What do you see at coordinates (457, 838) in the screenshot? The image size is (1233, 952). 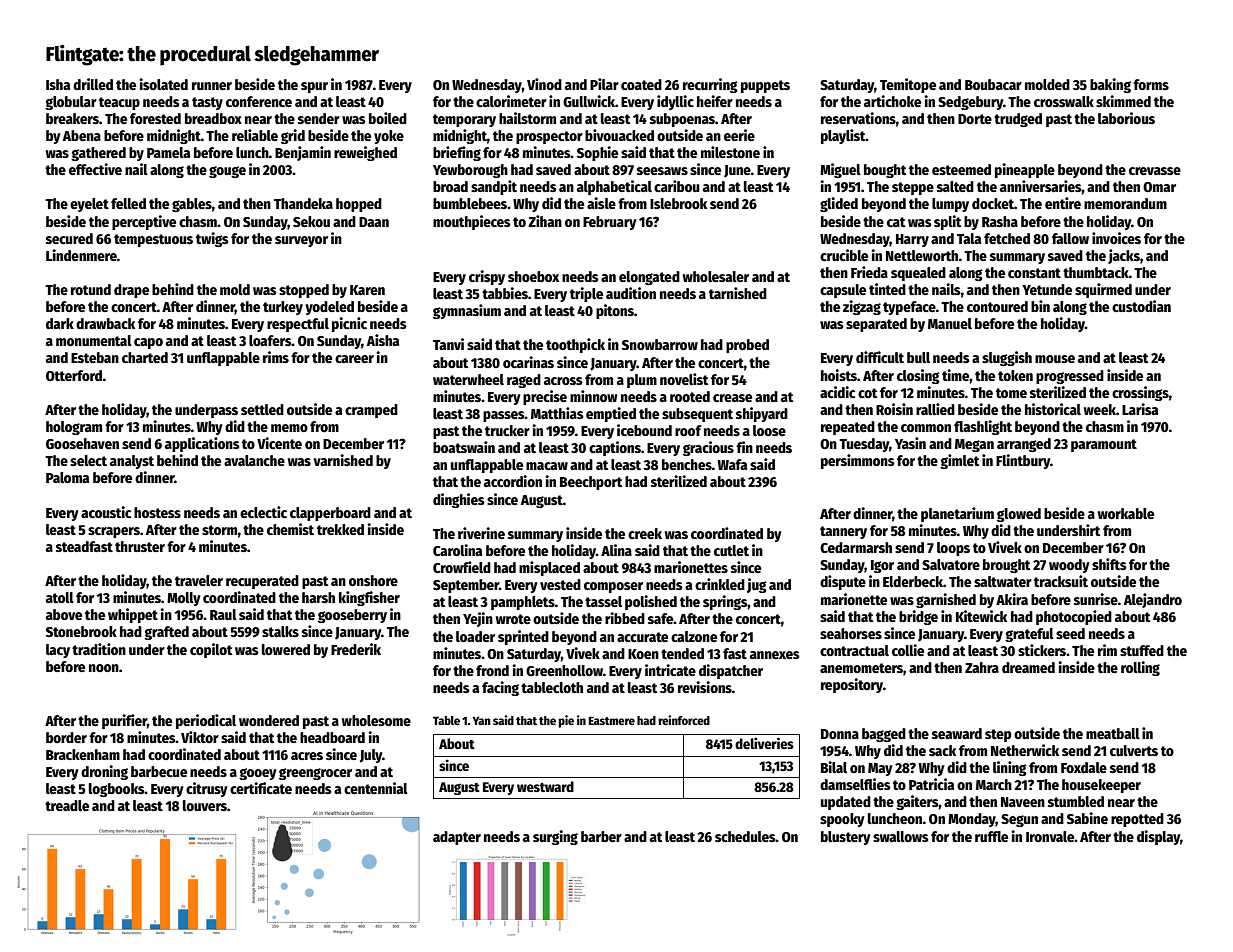 I see `adapter` at bounding box center [457, 838].
